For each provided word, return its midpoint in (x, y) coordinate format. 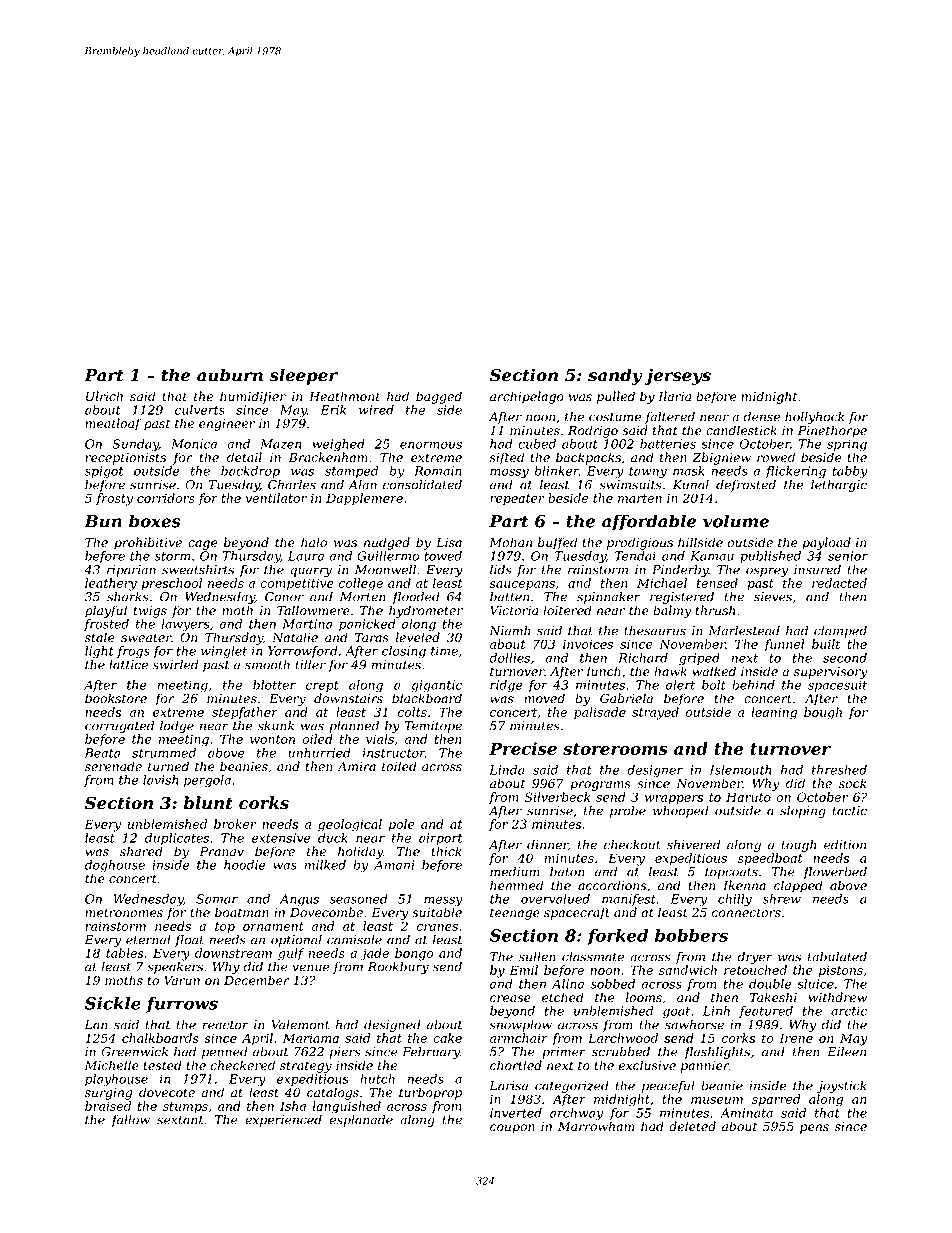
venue (311, 968)
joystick (841, 1086)
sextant (180, 1120)
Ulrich (104, 396)
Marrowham (596, 1126)
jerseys (677, 376)
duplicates (177, 839)
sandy (615, 376)
